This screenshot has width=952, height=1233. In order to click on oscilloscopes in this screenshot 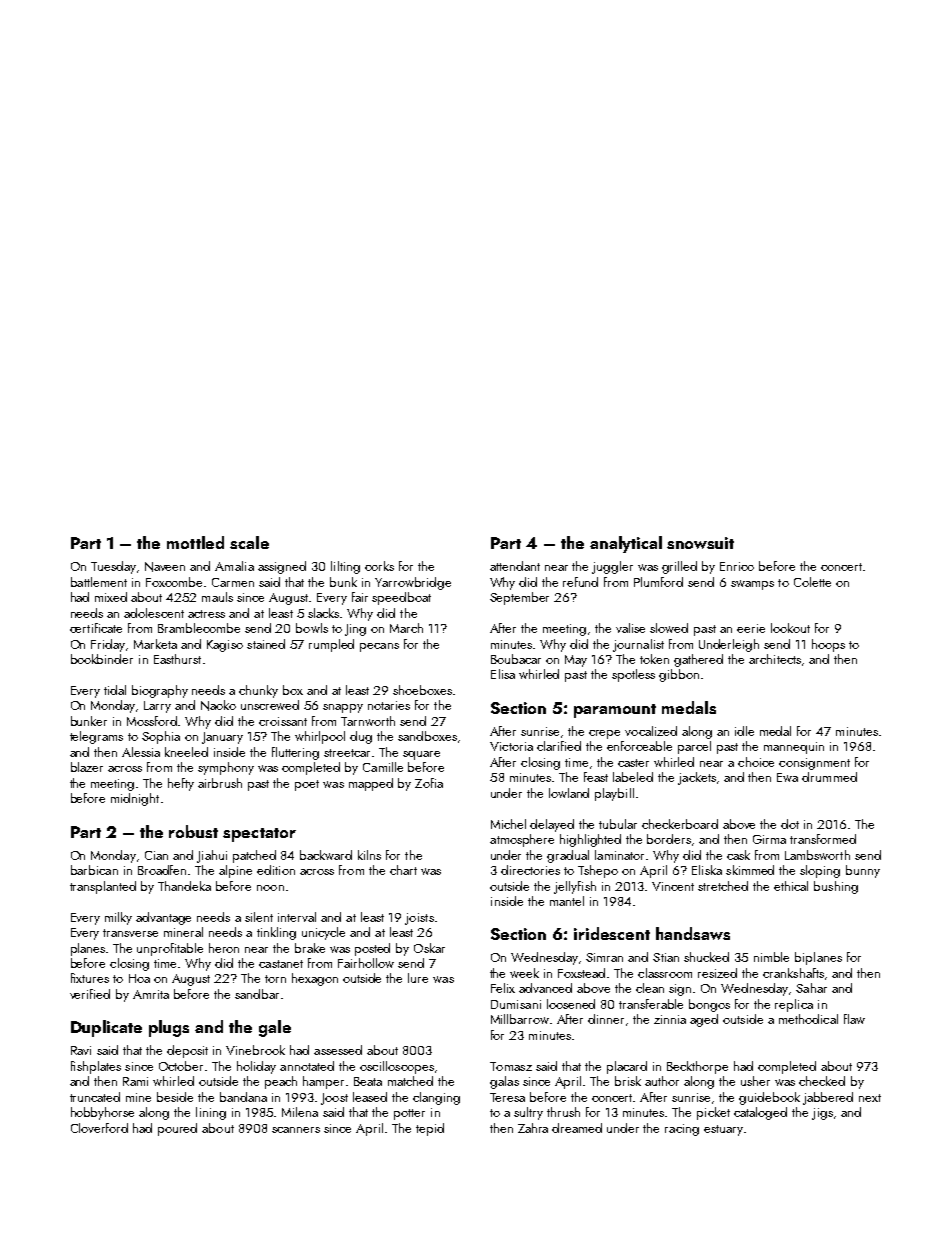, I will do `click(397, 1067)`.
